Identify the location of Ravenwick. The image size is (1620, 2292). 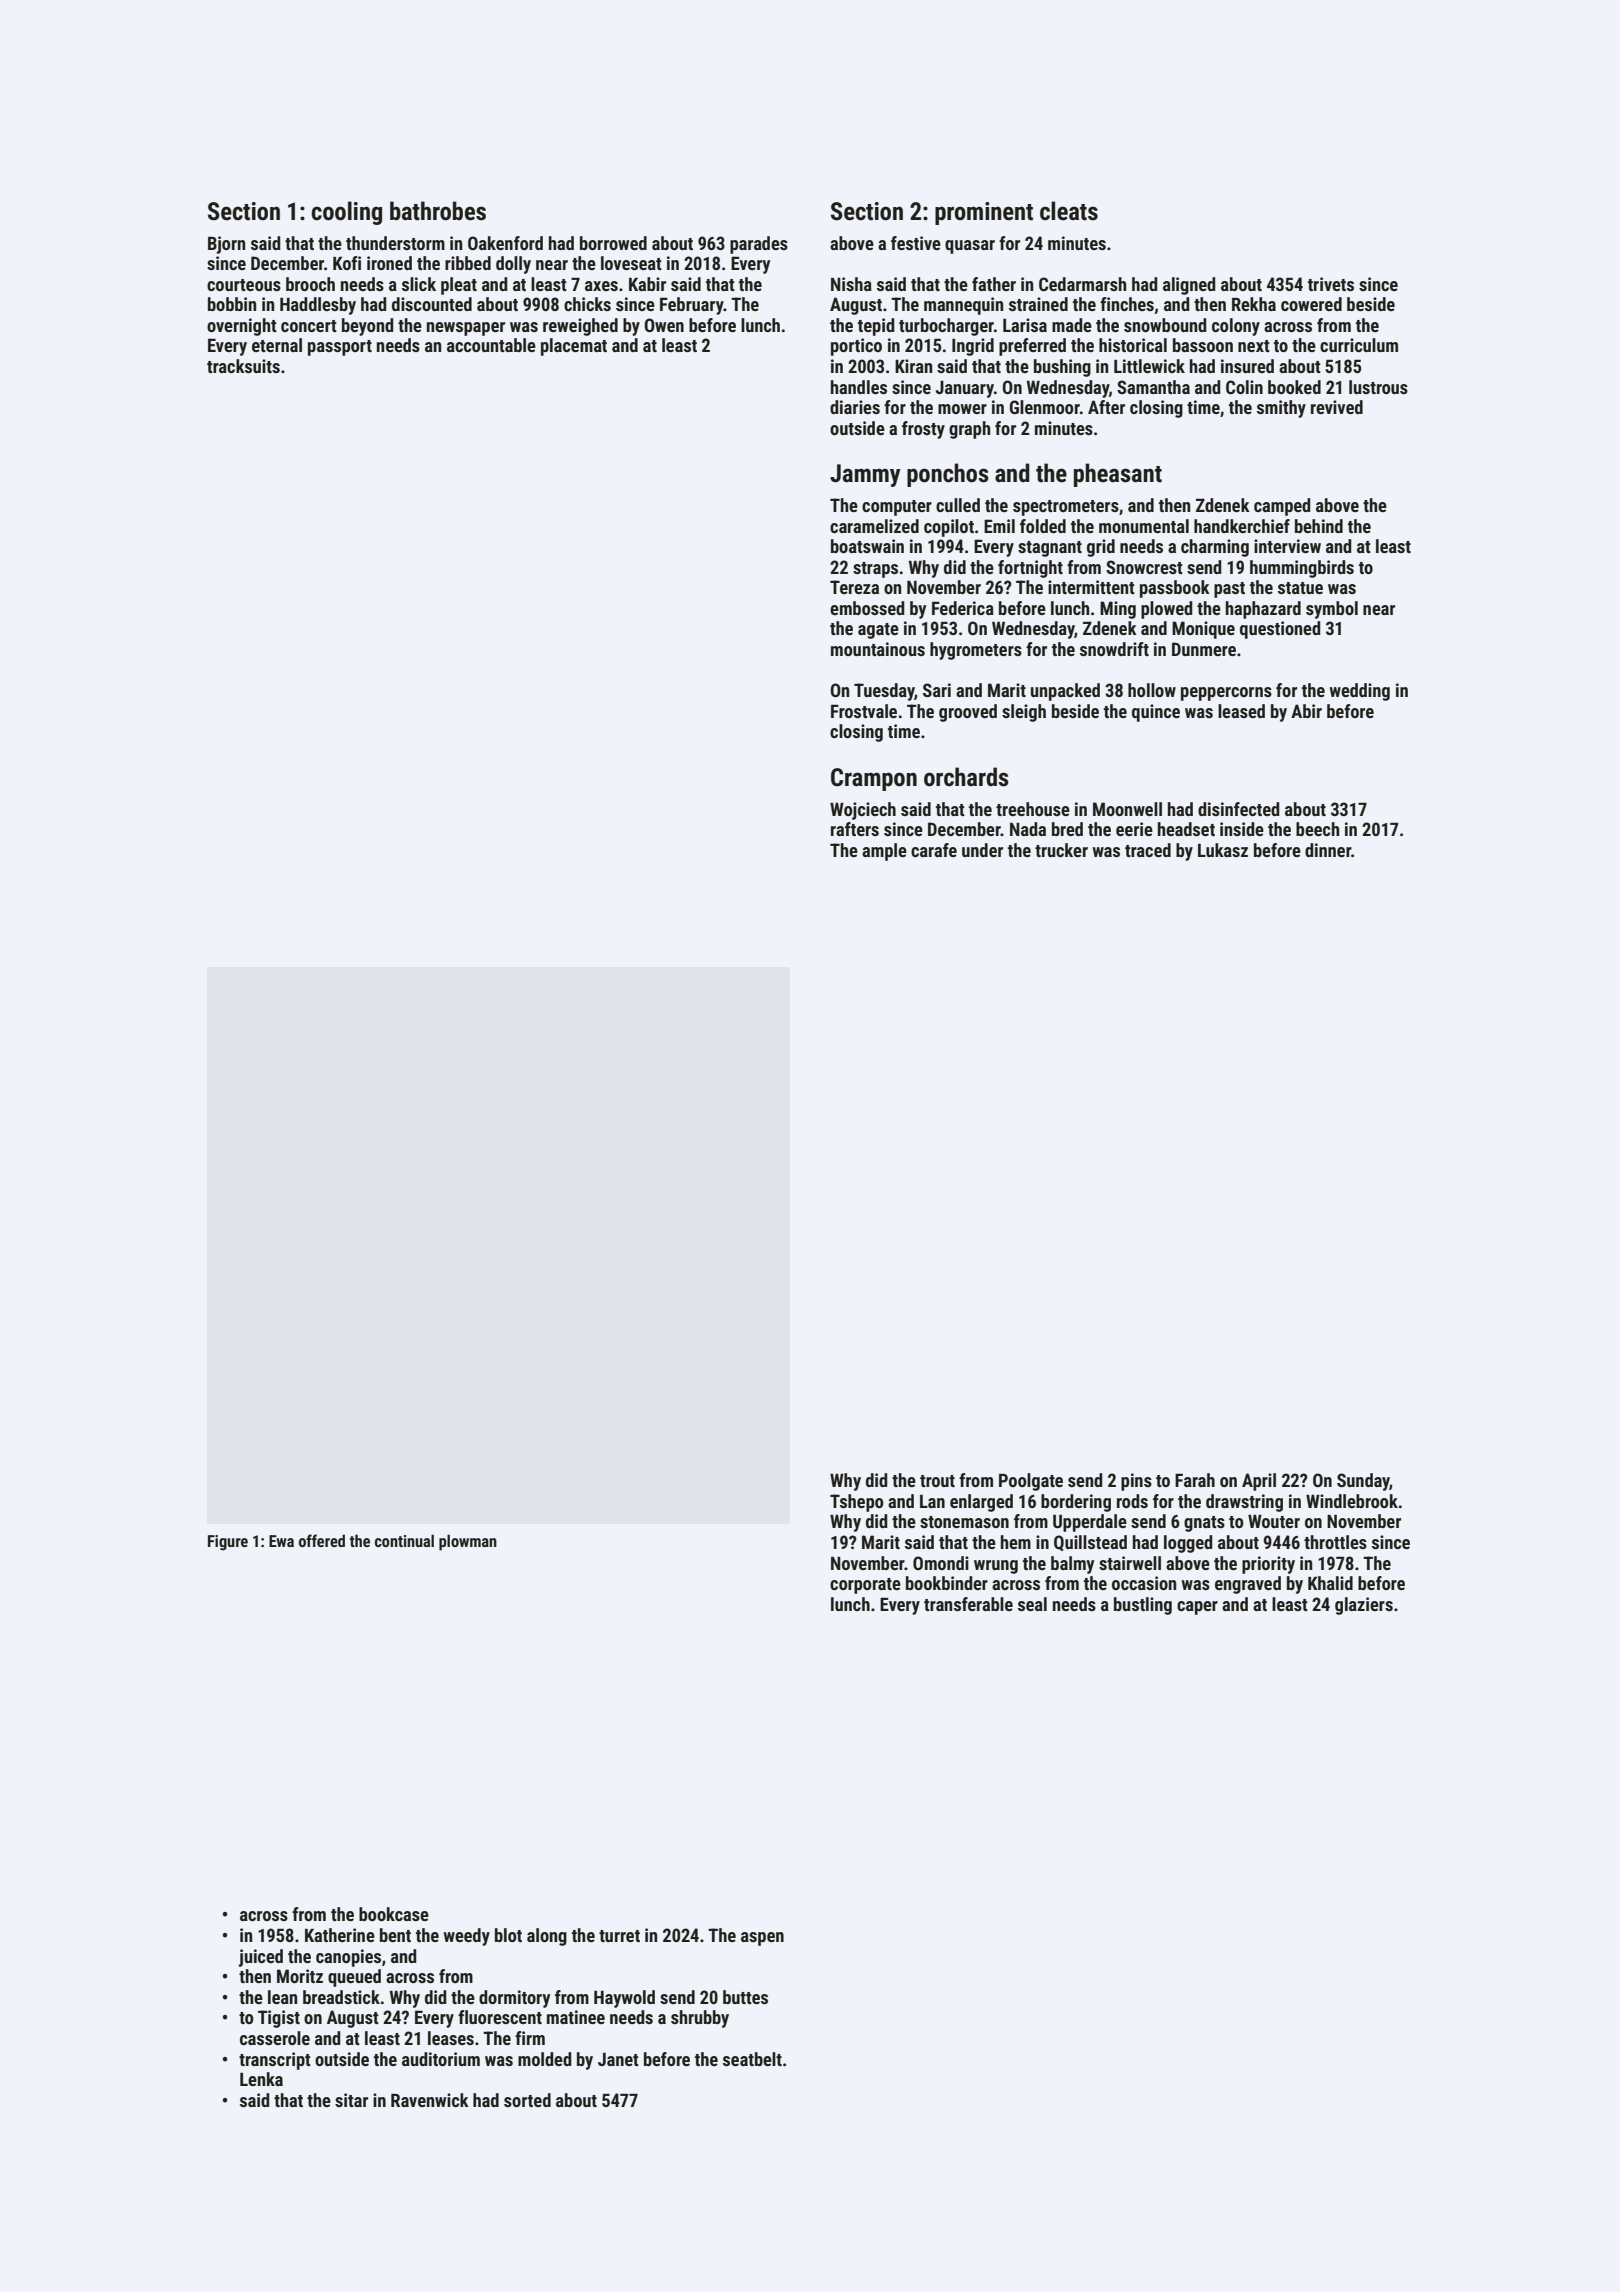
(430, 2100).
